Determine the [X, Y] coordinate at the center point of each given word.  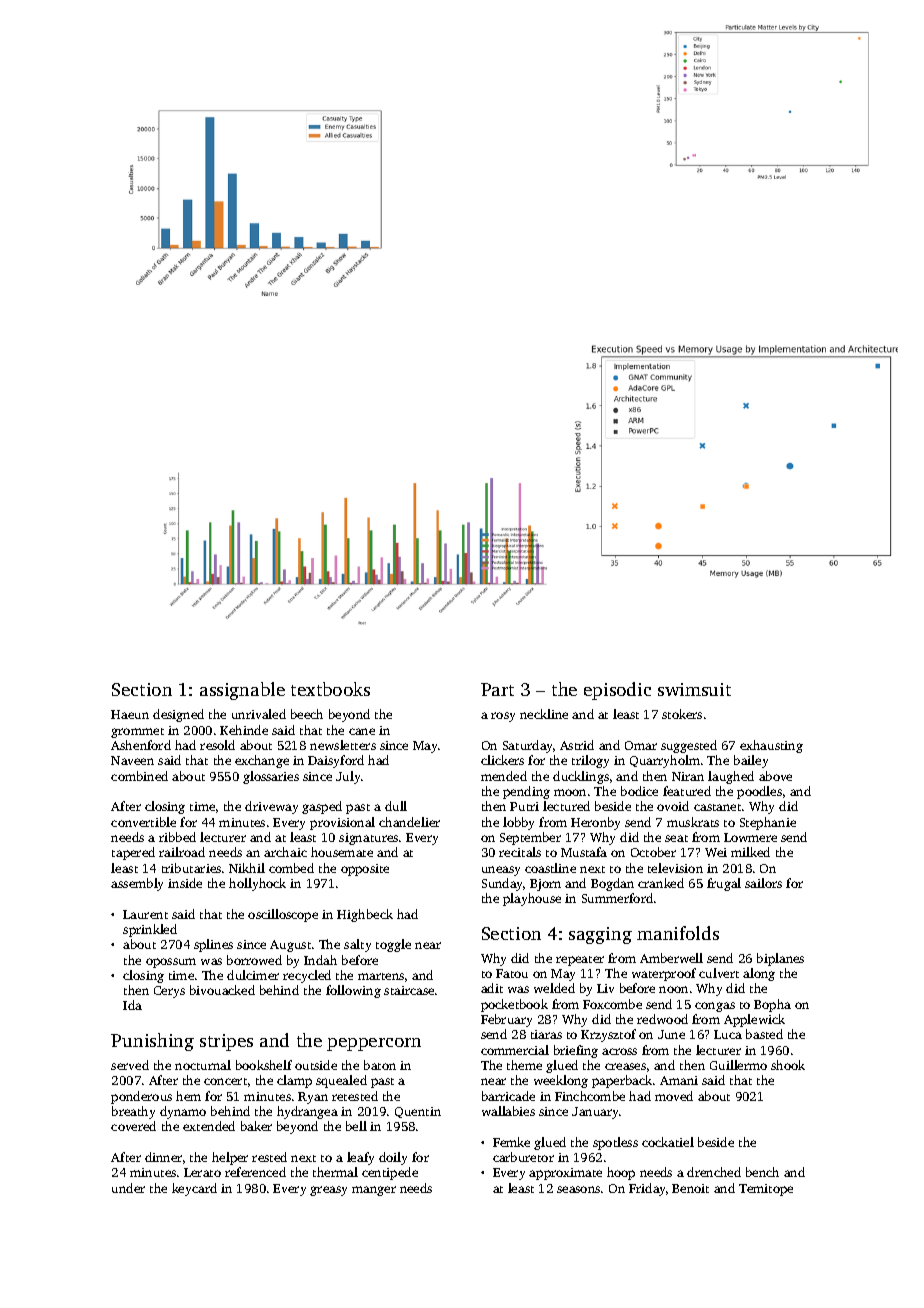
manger [374, 1191]
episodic [617, 691]
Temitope [766, 1190]
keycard [194, 1189]
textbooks [330, 689]
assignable [242, 691]
